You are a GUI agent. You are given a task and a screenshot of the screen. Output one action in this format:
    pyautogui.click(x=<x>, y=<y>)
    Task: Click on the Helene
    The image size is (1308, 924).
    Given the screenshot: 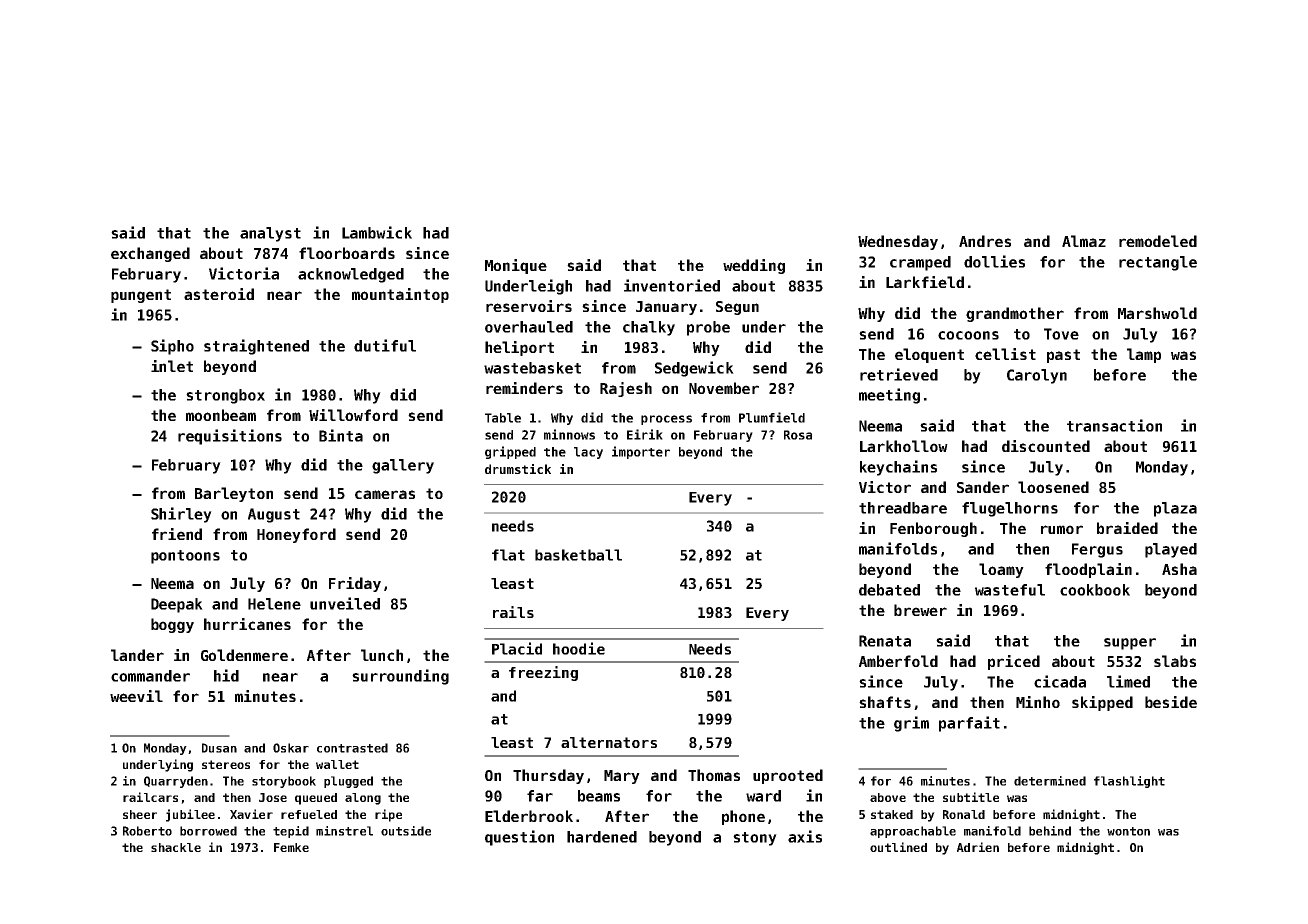 What is the action you would take?
    pyautogui.click(x=274, y=604)
